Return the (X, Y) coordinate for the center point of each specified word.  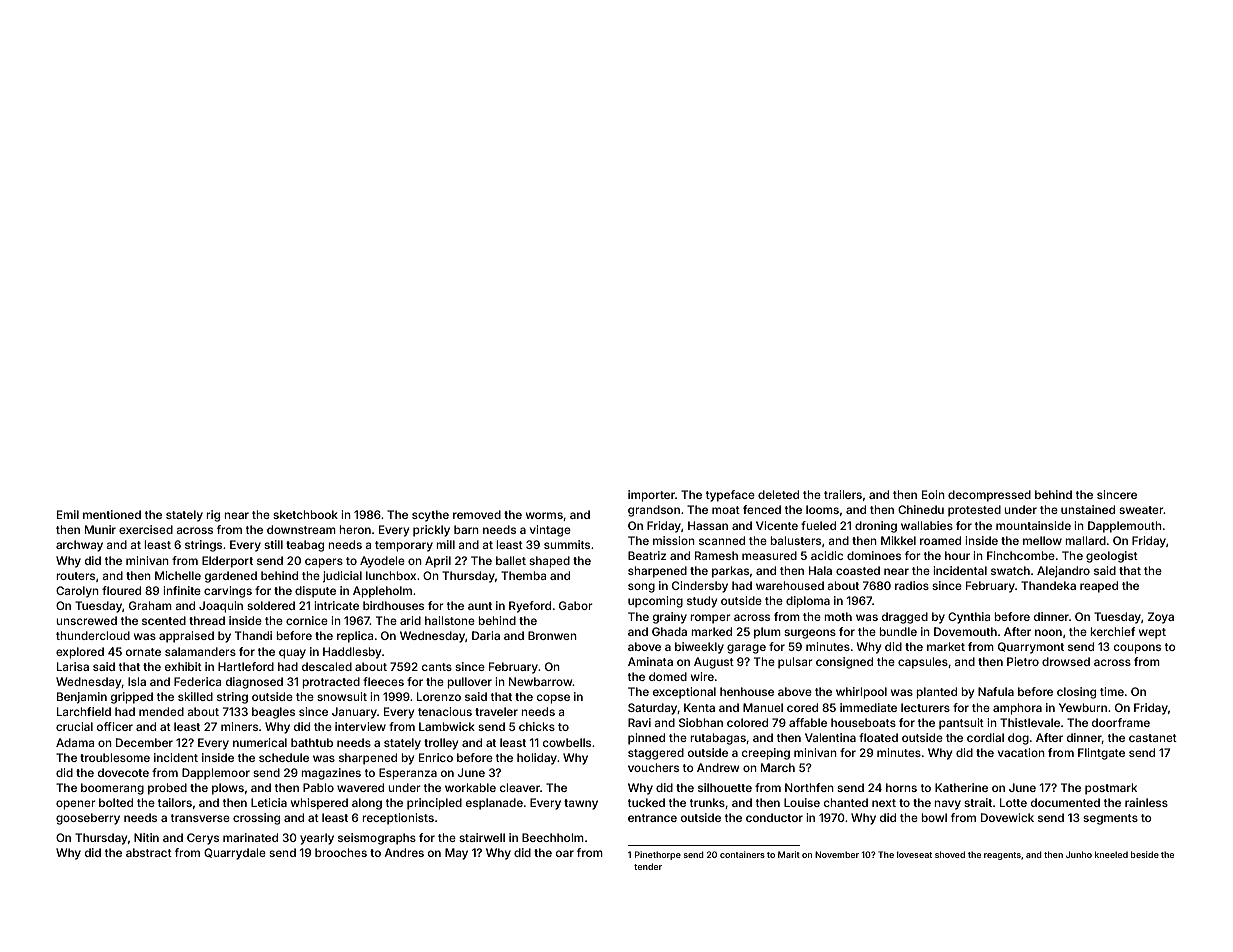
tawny (581, 804)
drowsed (1066, 661)
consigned (844, 663)
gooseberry (88, 819)
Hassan (708, 525)
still (273, 544)
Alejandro (1063, 572)
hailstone (450, 620)
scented (164, 620)
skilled (195, 696)
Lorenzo (439, 696)
